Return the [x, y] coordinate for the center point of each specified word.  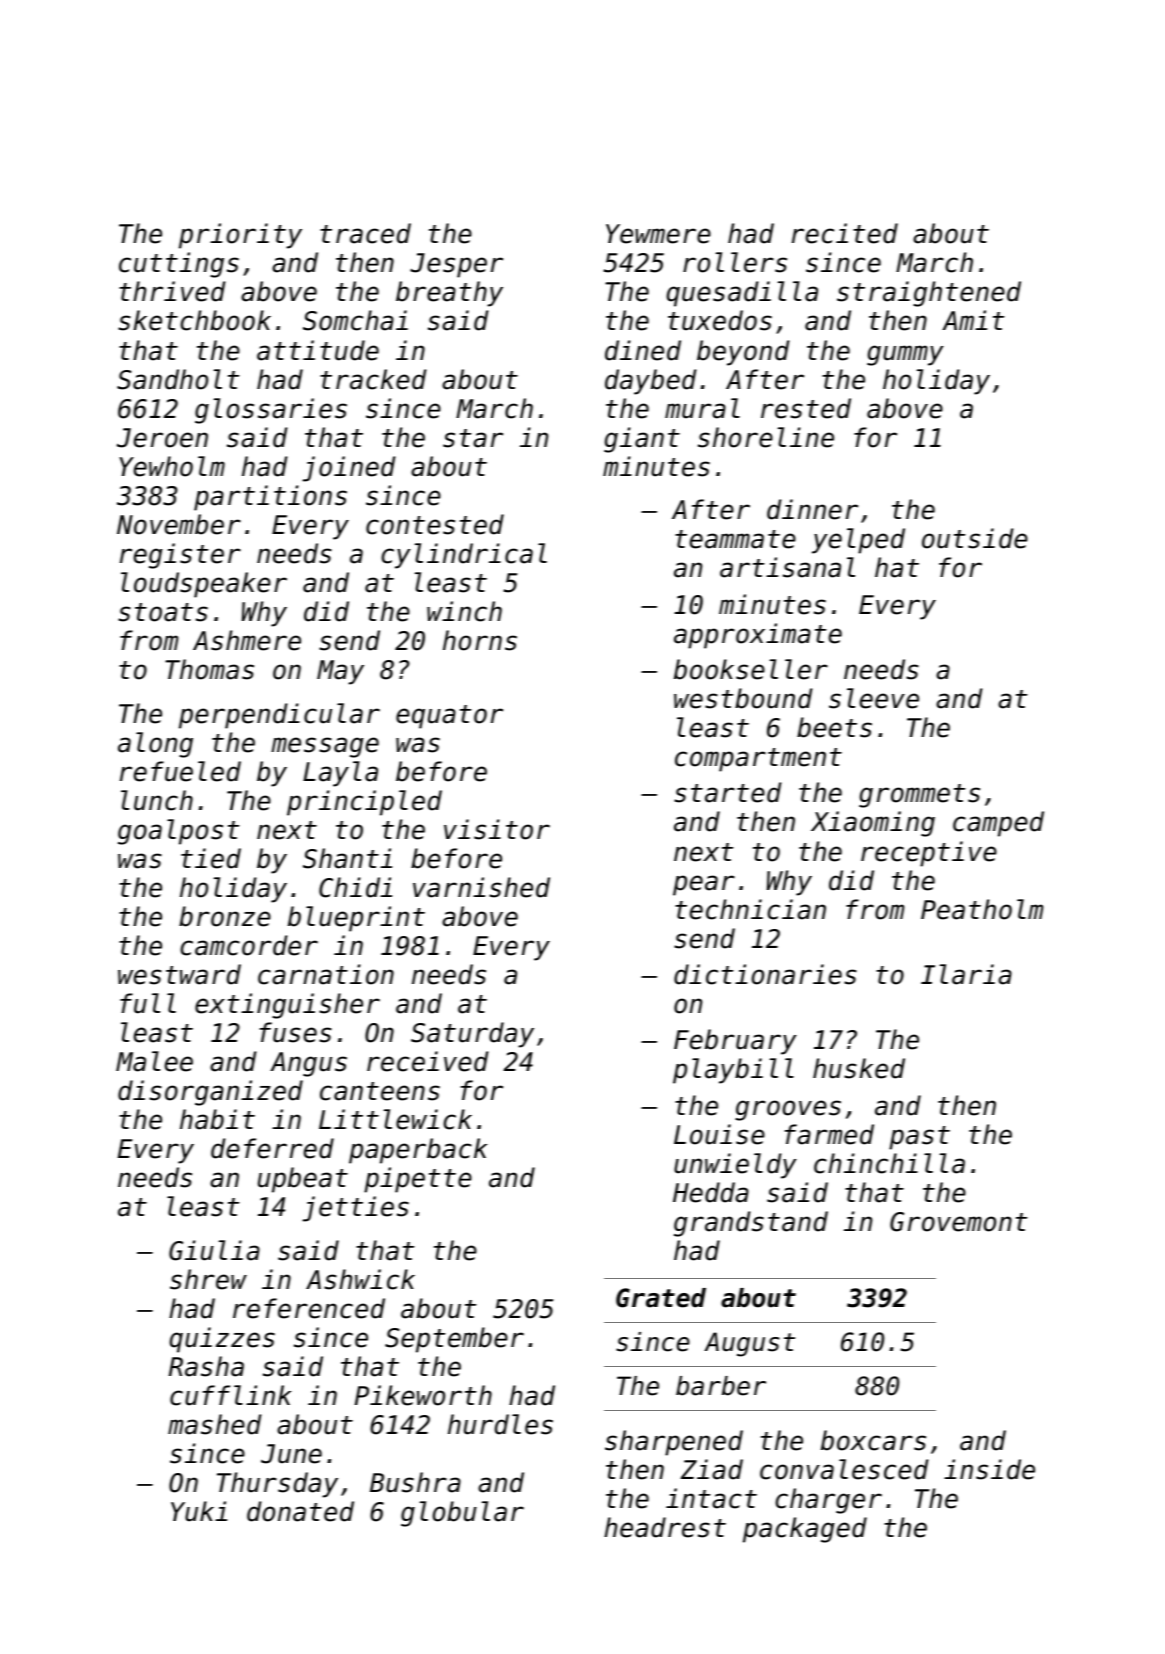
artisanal [787, 567]
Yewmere [658, 234]
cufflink [230, 1395]
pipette [418, 1180]
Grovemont [958, 1222]
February [735, 1042]
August [749, 1344]
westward [179, 974]
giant [642, 440]
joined [349, 469]
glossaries [271, 411]
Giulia [214, 1250]
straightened [929, 294]
